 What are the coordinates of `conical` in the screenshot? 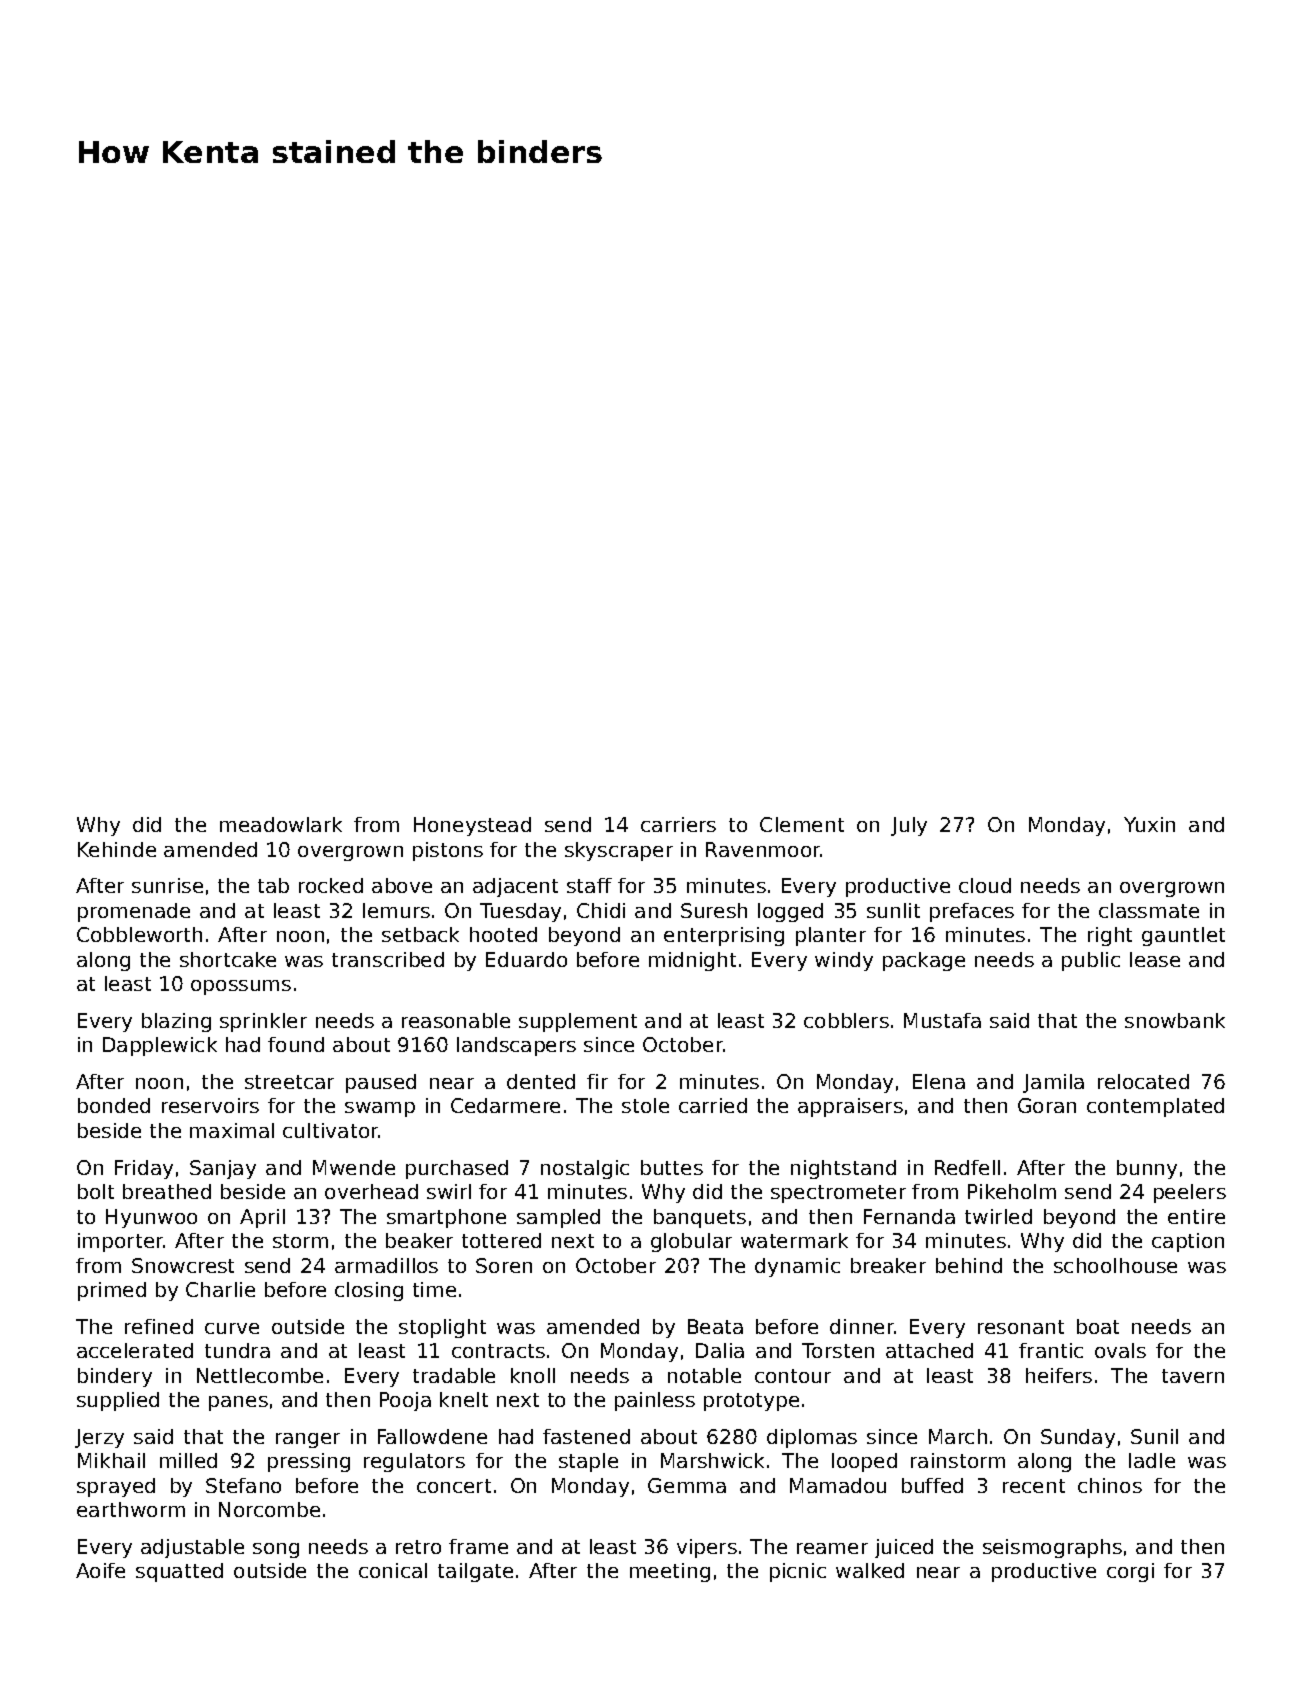 It's located at (393, 1570).
